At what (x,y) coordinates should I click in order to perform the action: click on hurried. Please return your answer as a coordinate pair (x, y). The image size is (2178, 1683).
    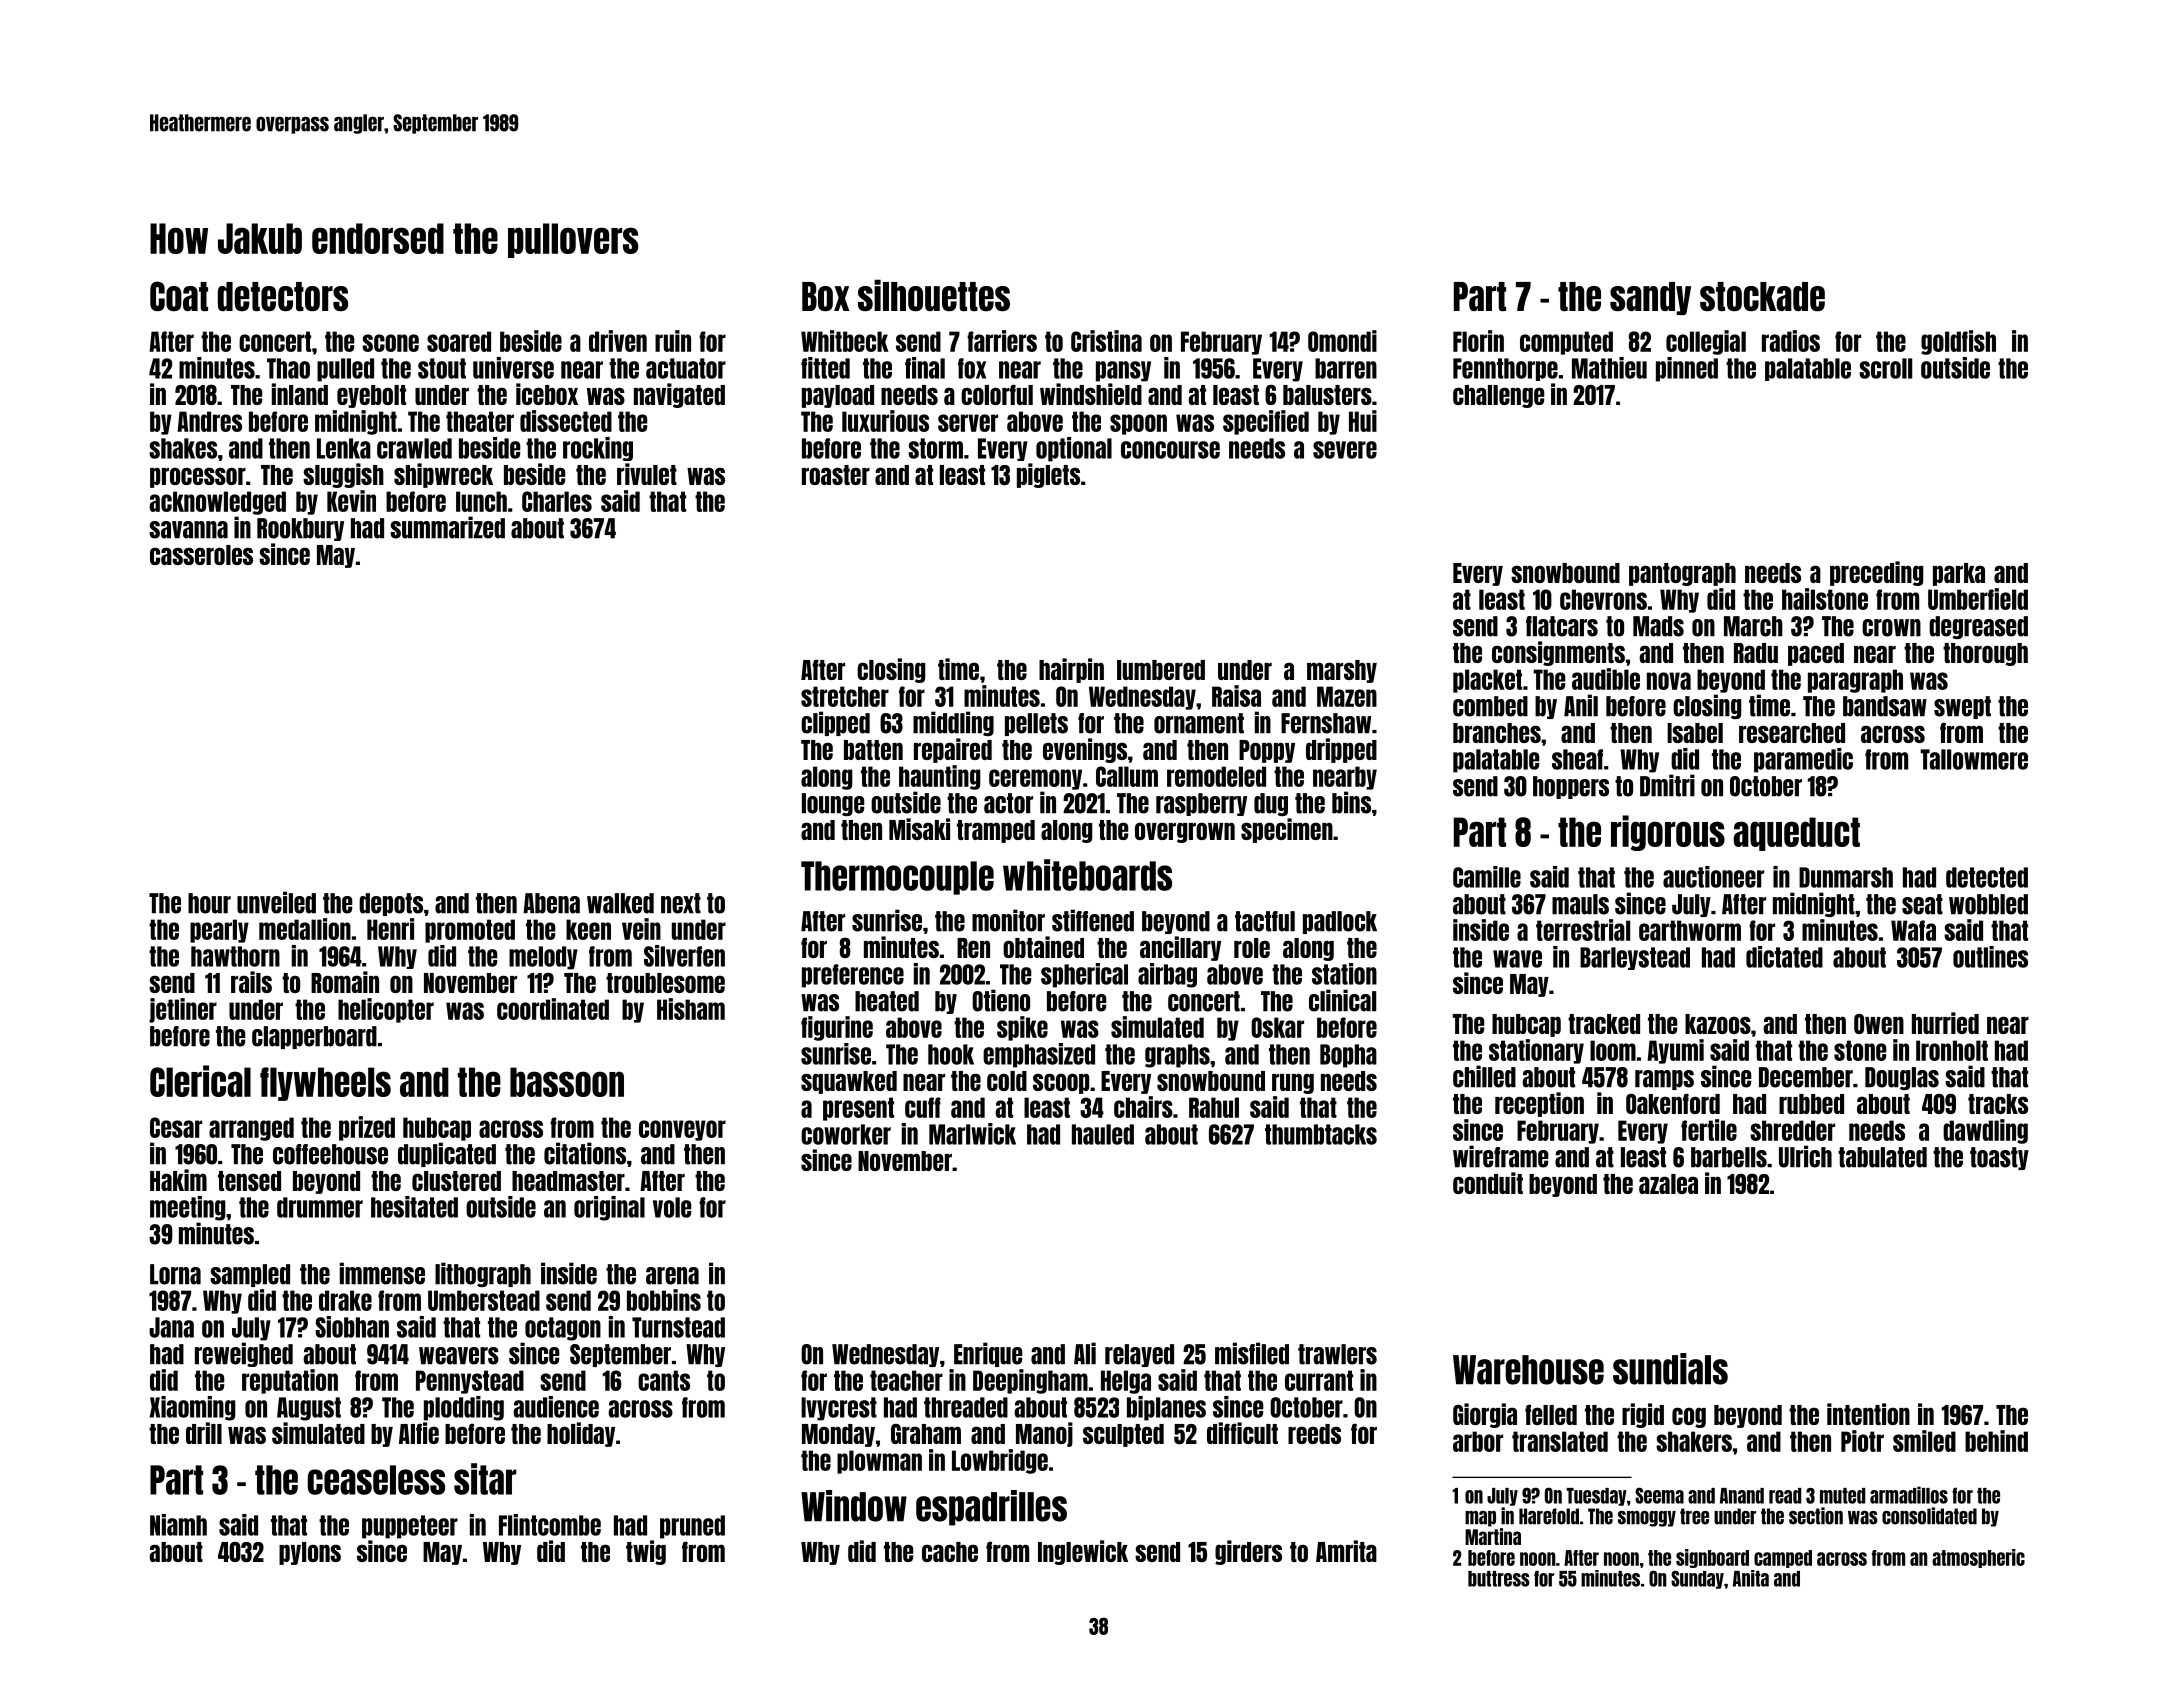
    Looking at the image, I should click on (1945, 1023).
